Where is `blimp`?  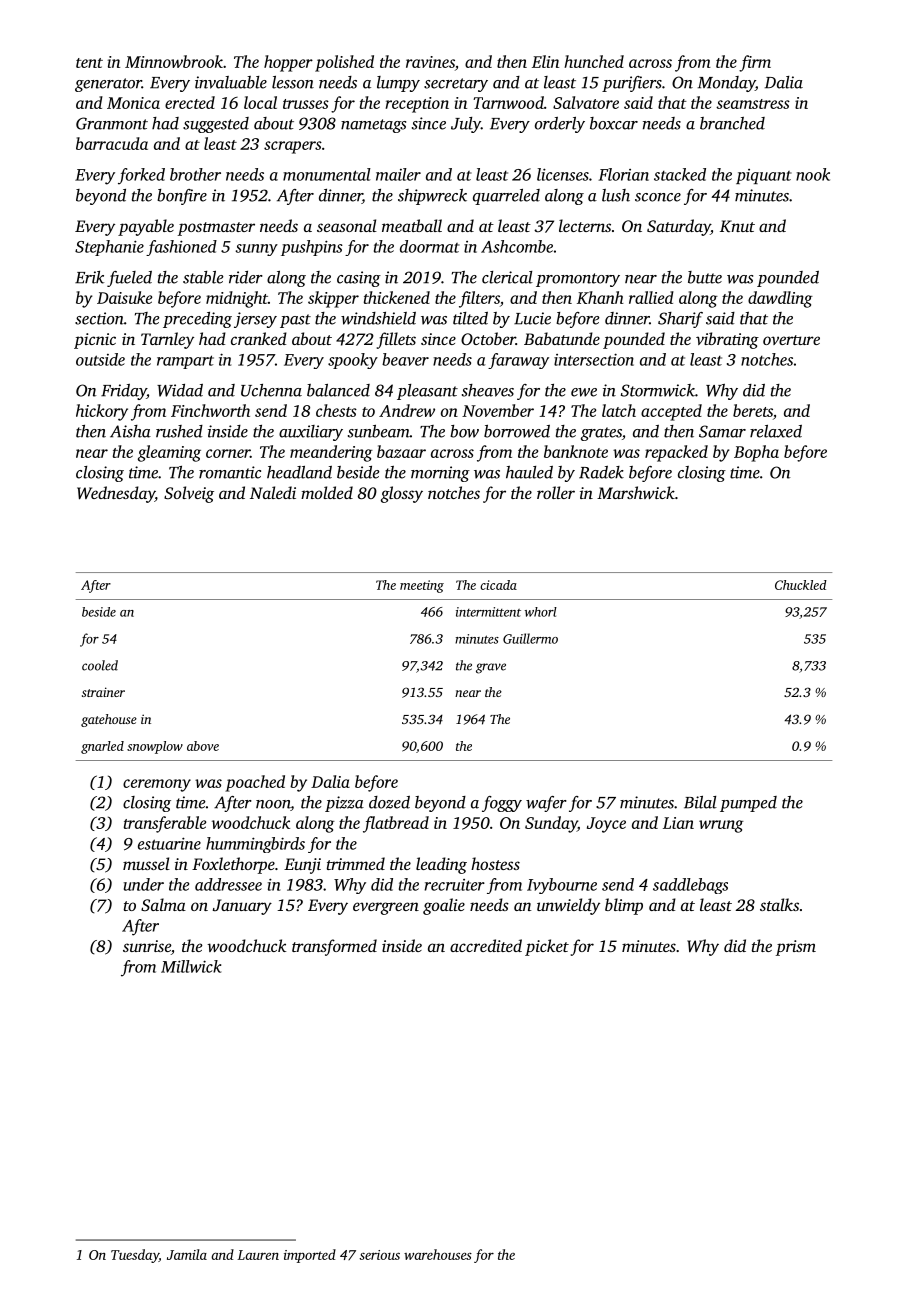
blimp is located at coordinates (624, 906).
